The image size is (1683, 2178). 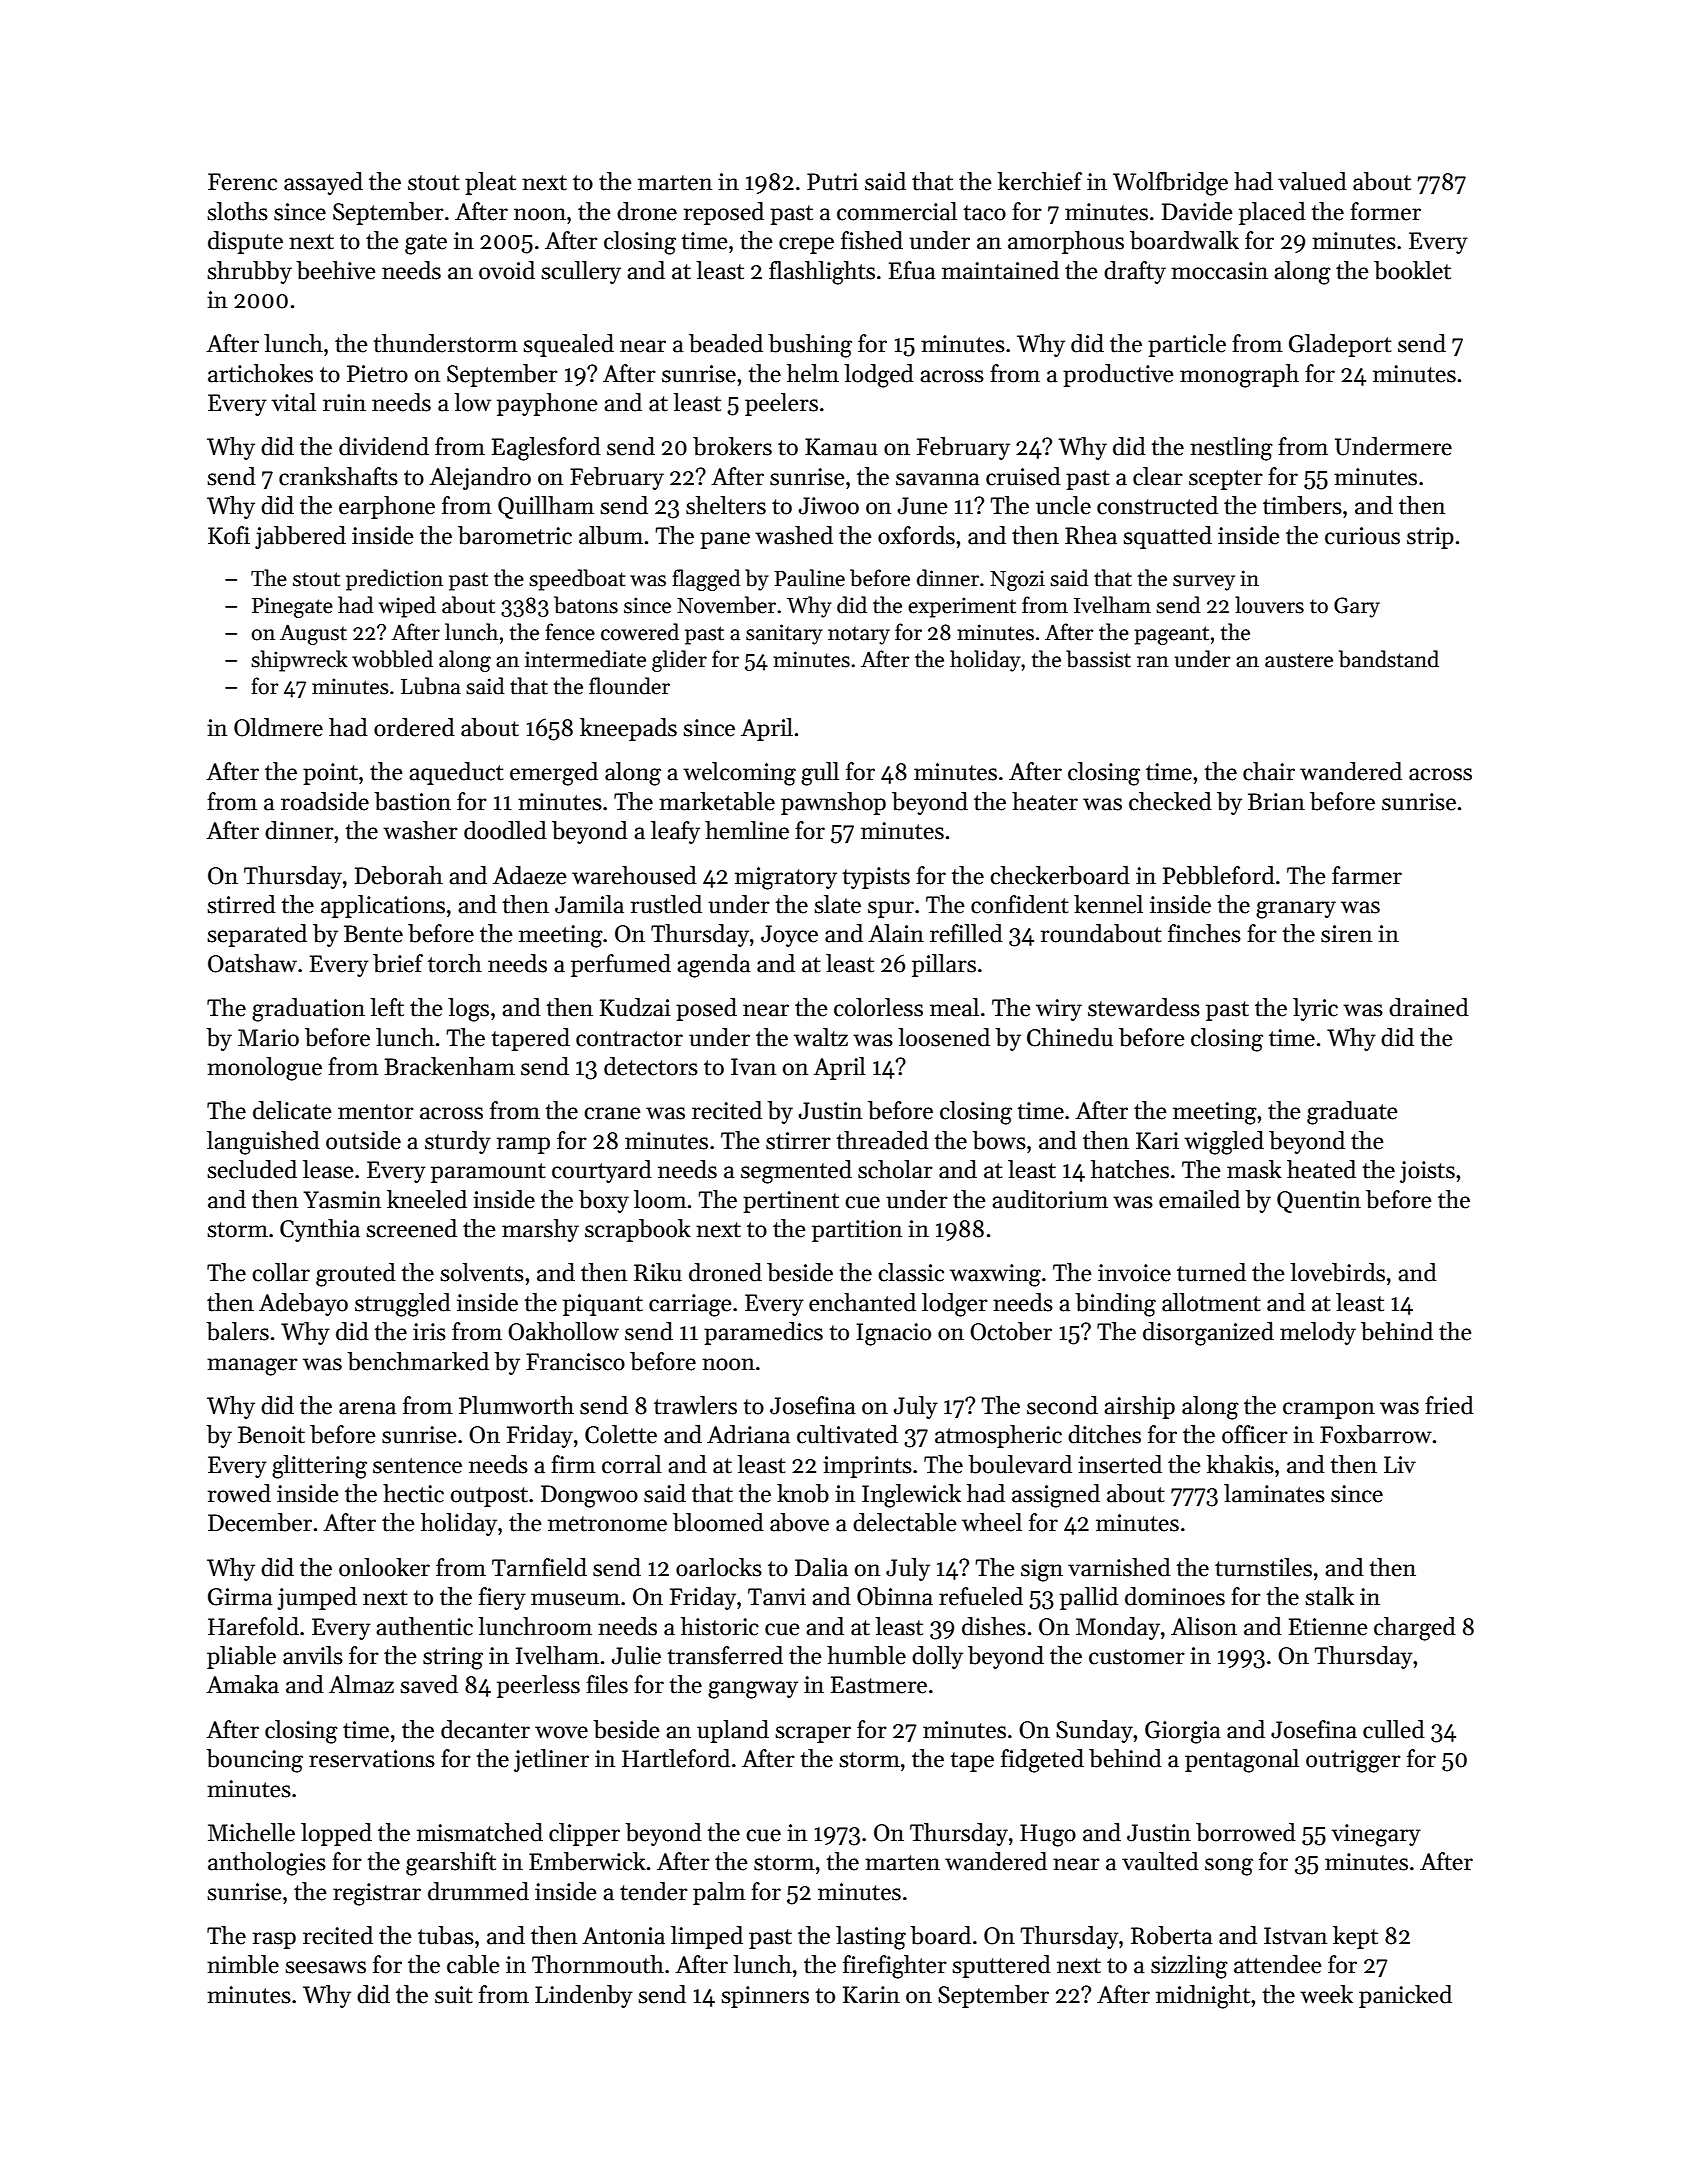 What do you see at coordinates (251, 1832) in the screenshot?
I see `Michelle` at bounding box center [251, 1832].
